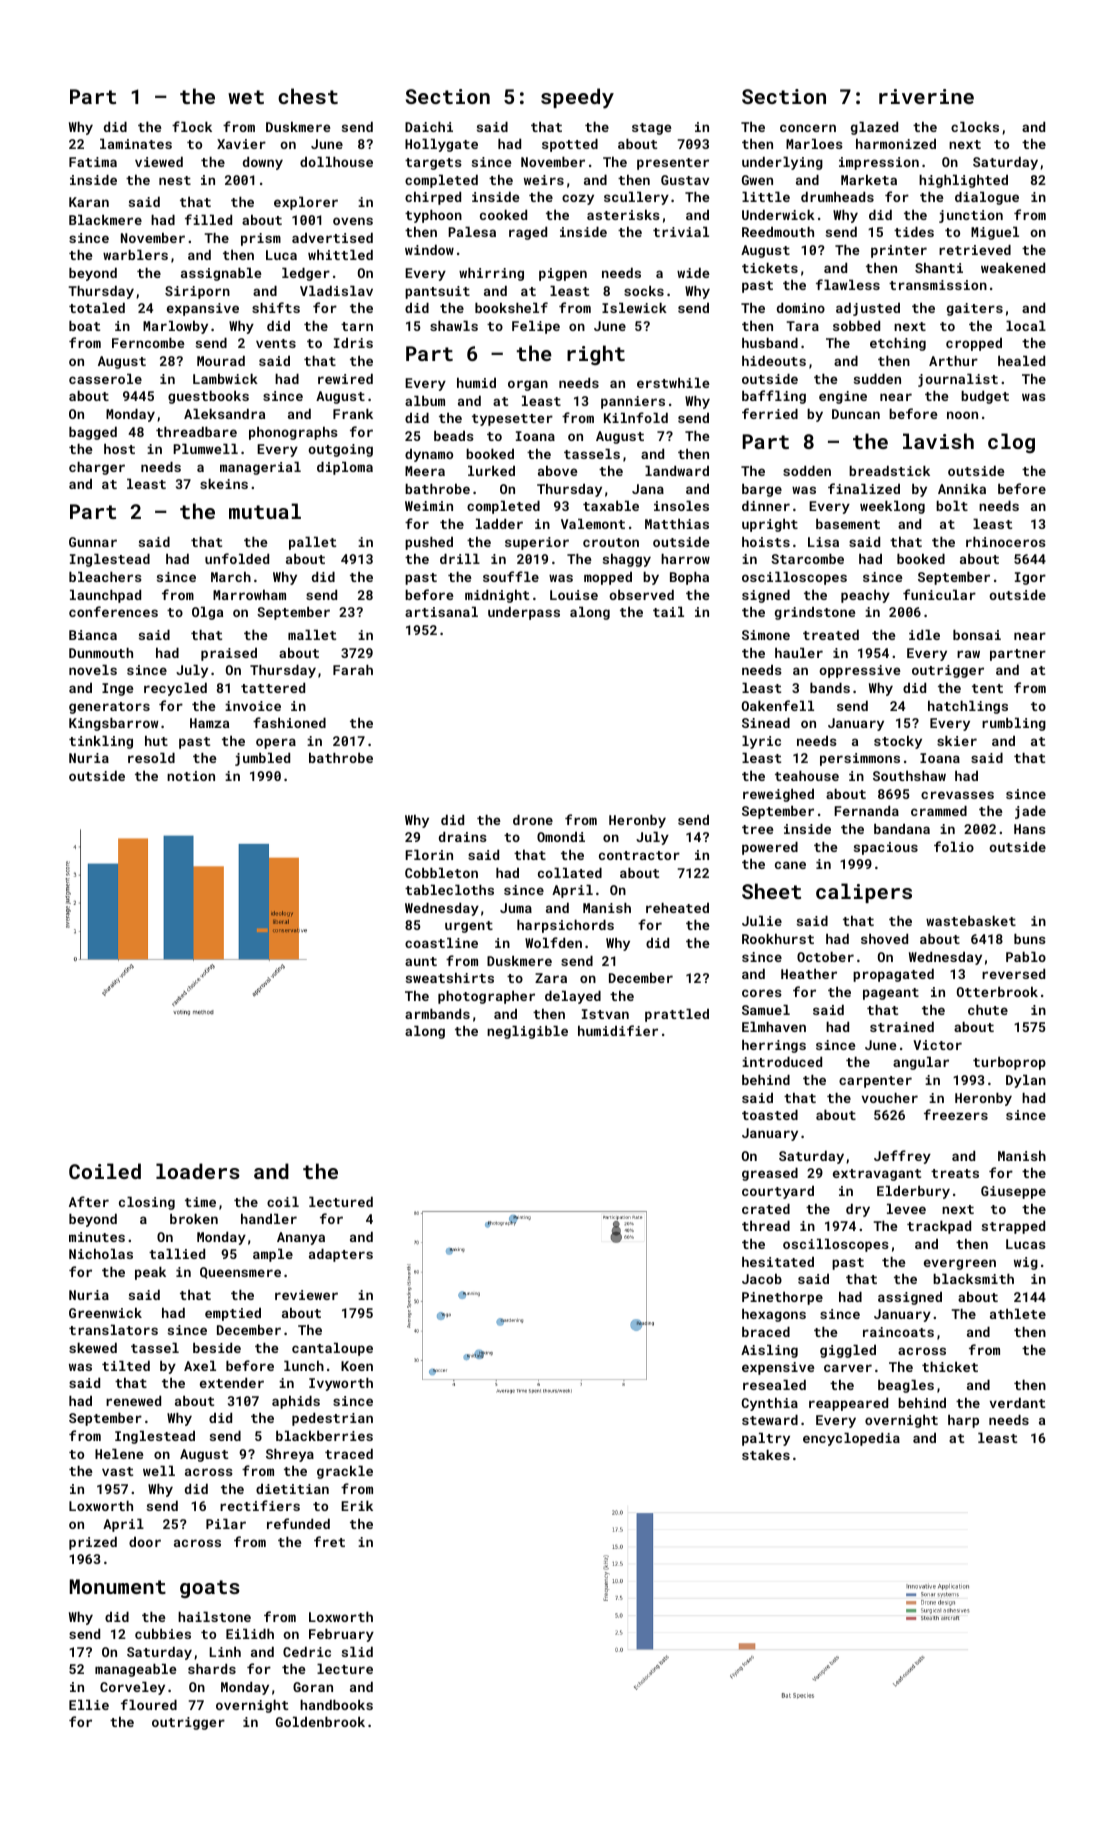  What do you see at coordinates (292, 1489) in the document?
I see `dietitian` at bounding box center [292, 1489].
